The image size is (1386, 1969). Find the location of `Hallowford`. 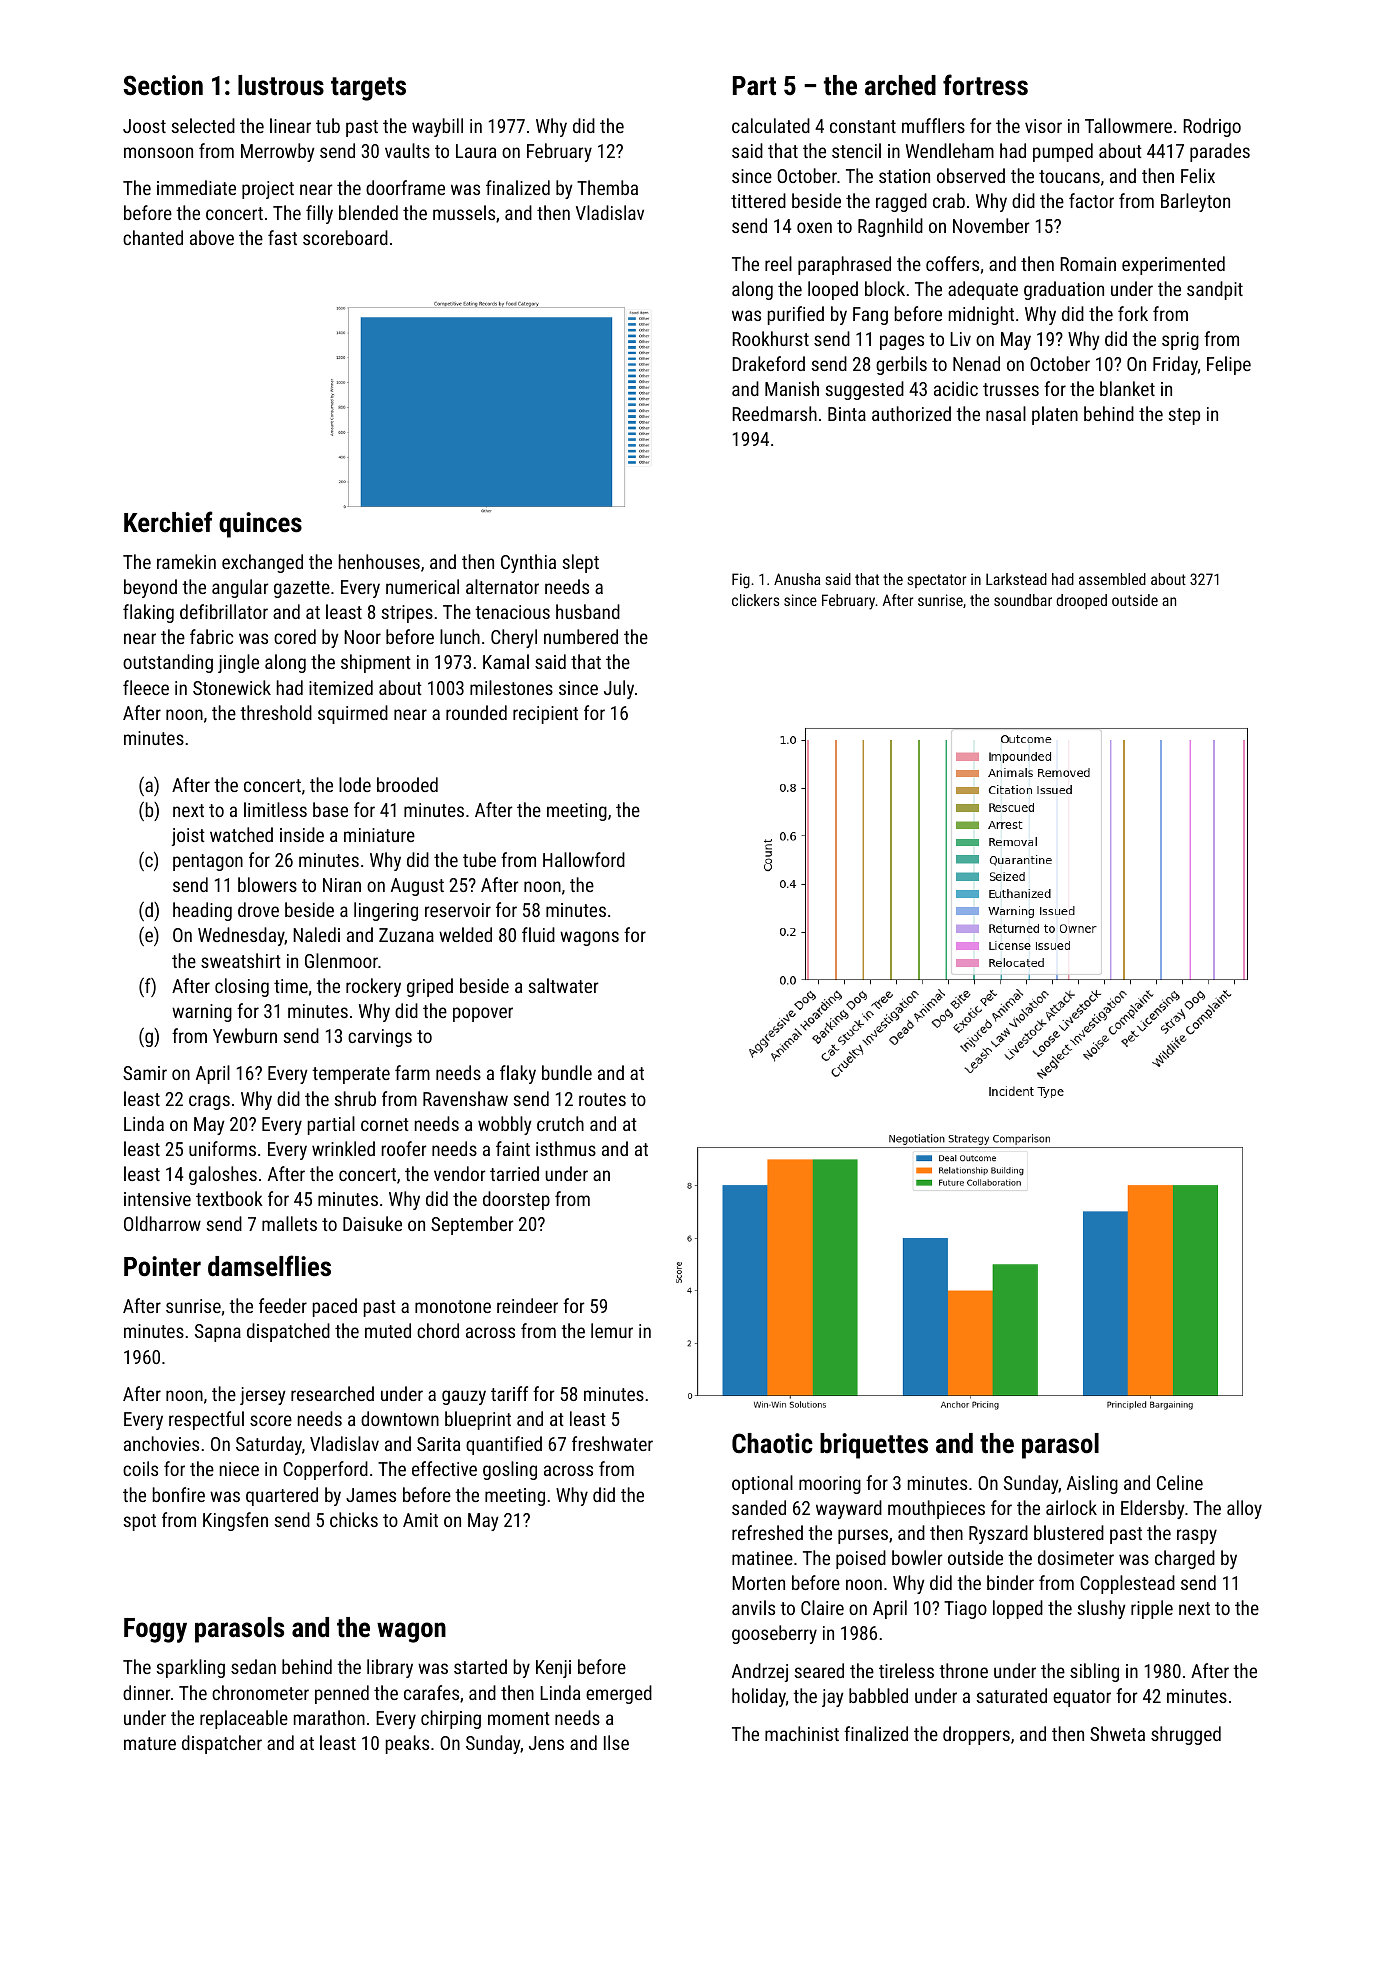

Hallowford is located at coordinates (584, 859).
